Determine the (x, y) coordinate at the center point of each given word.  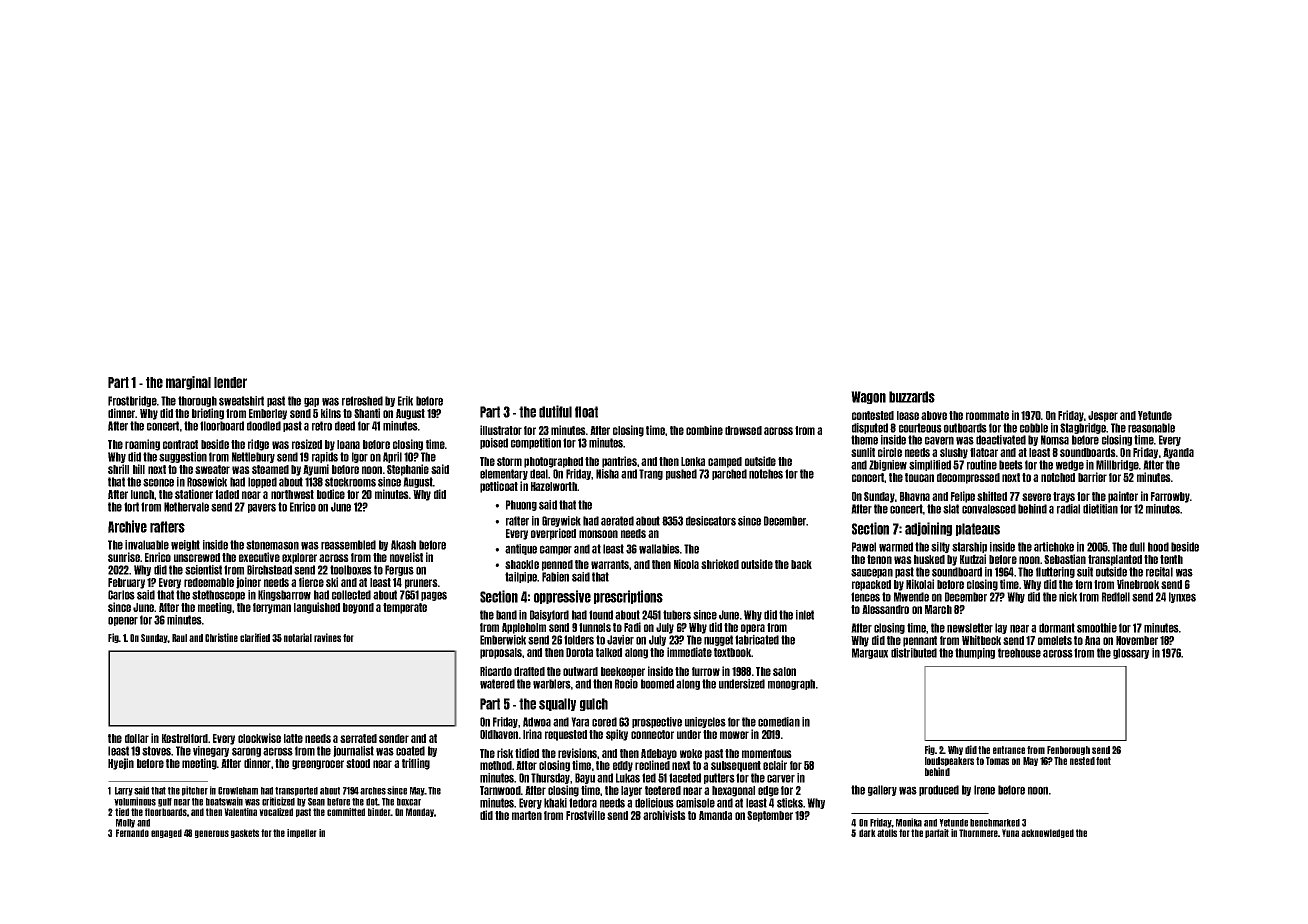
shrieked (720, 564)
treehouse (1019, 653)
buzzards (912, 397)
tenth (1171, 559)
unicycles (705, 722)
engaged (166, 833)
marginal (188, 383)
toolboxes (351, 570)
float (586, 412)
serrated (358, 738)
